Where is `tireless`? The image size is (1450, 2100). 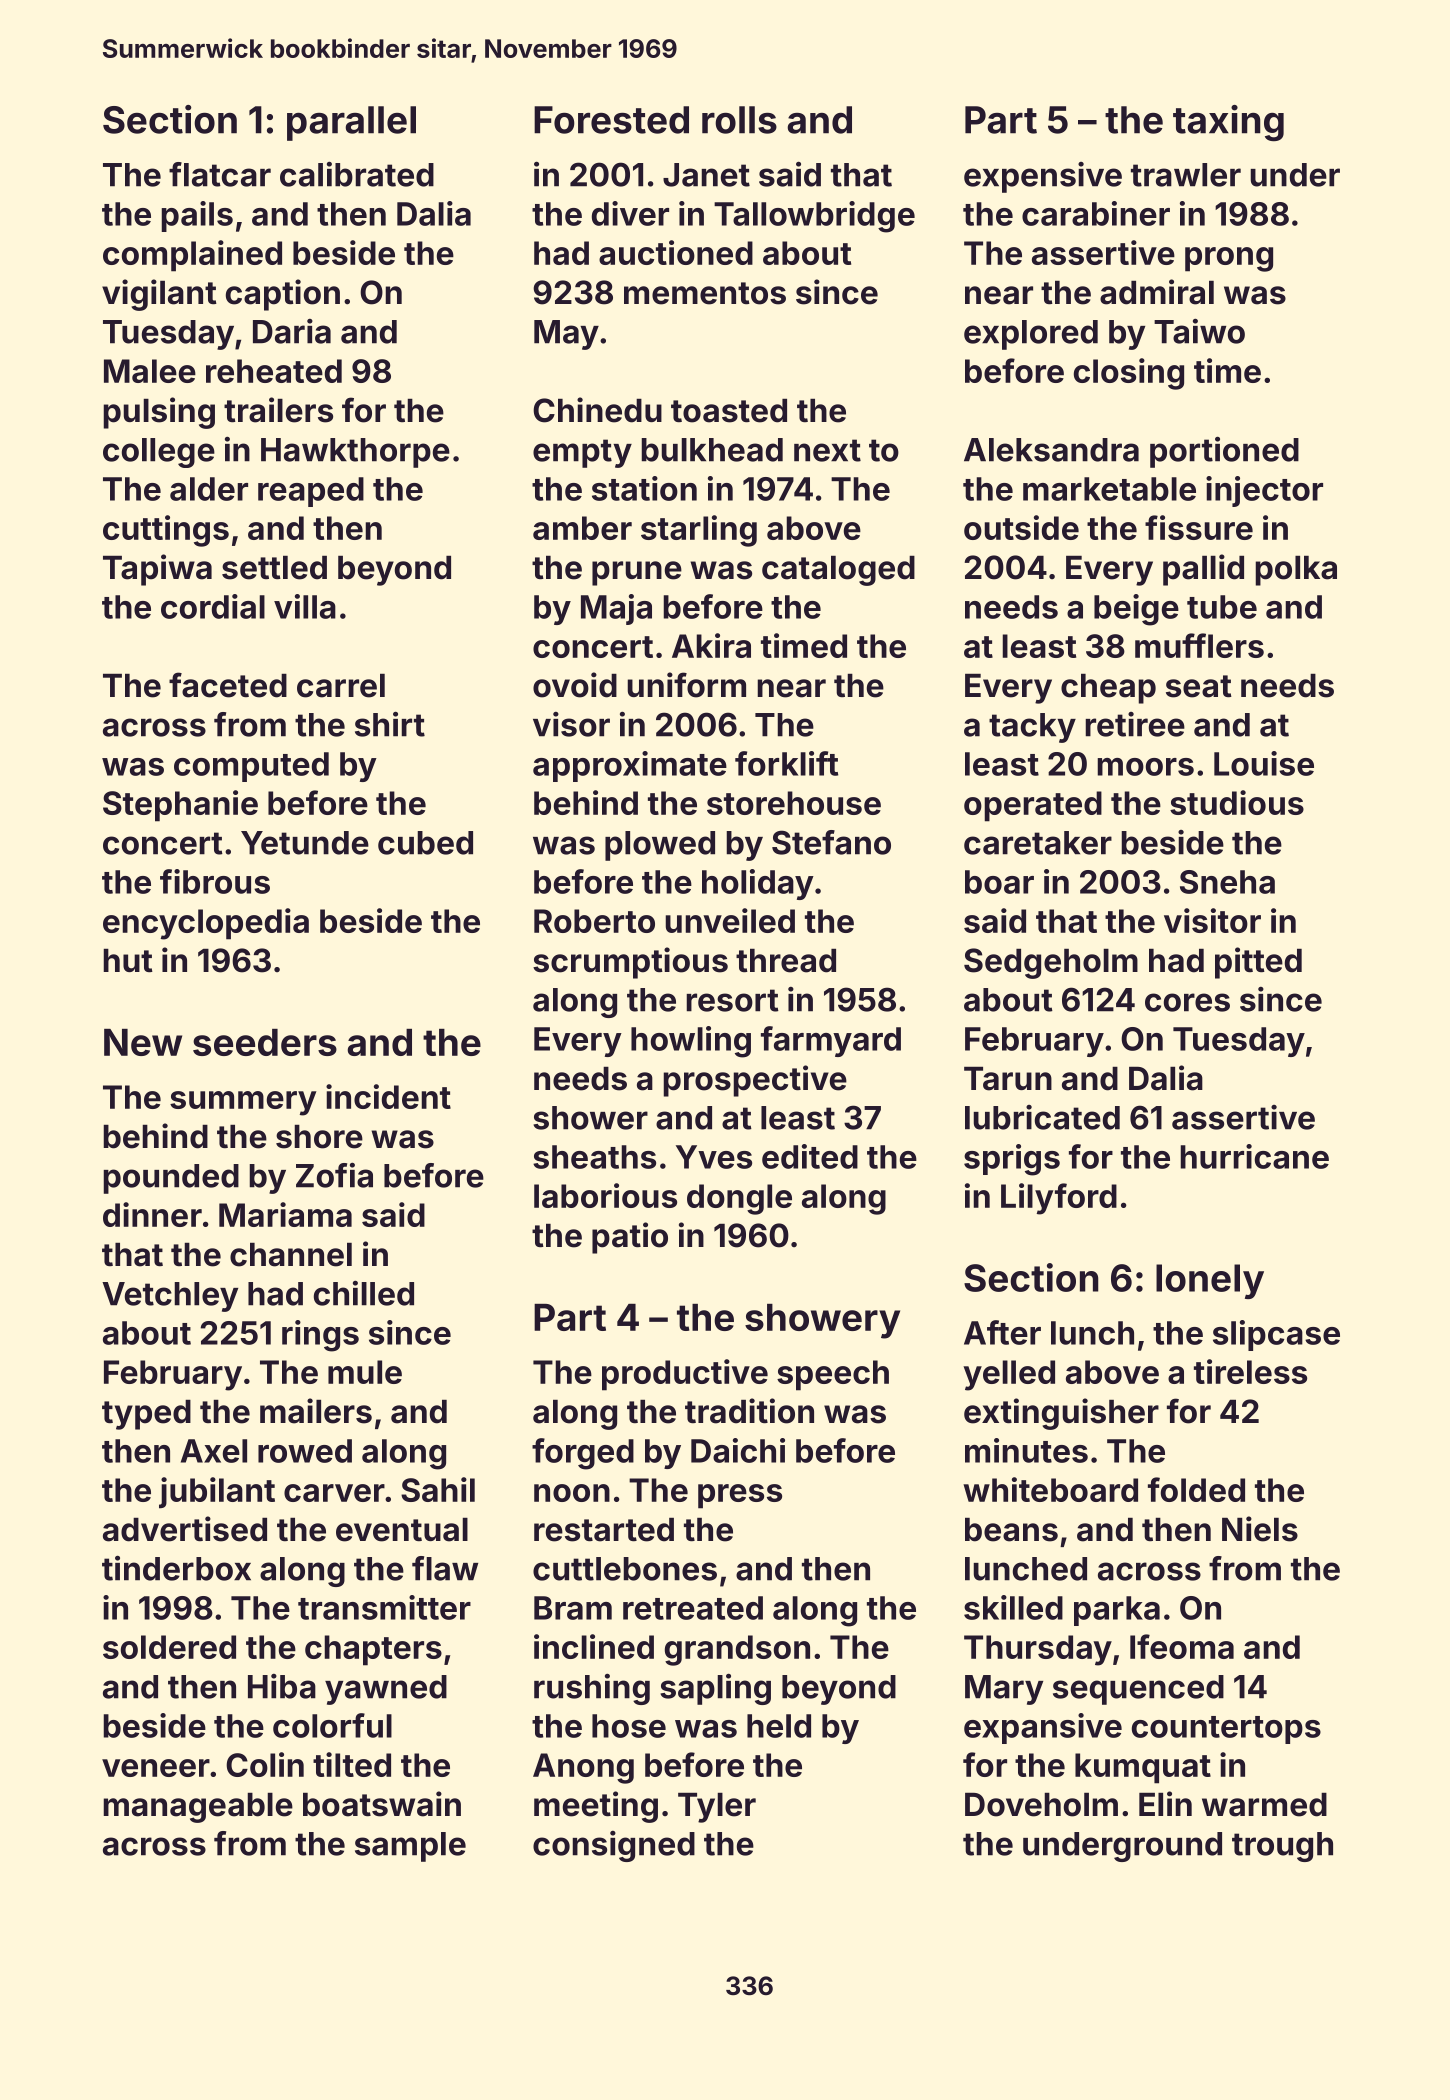 tireless is located at coordinates (1250, 1371).
